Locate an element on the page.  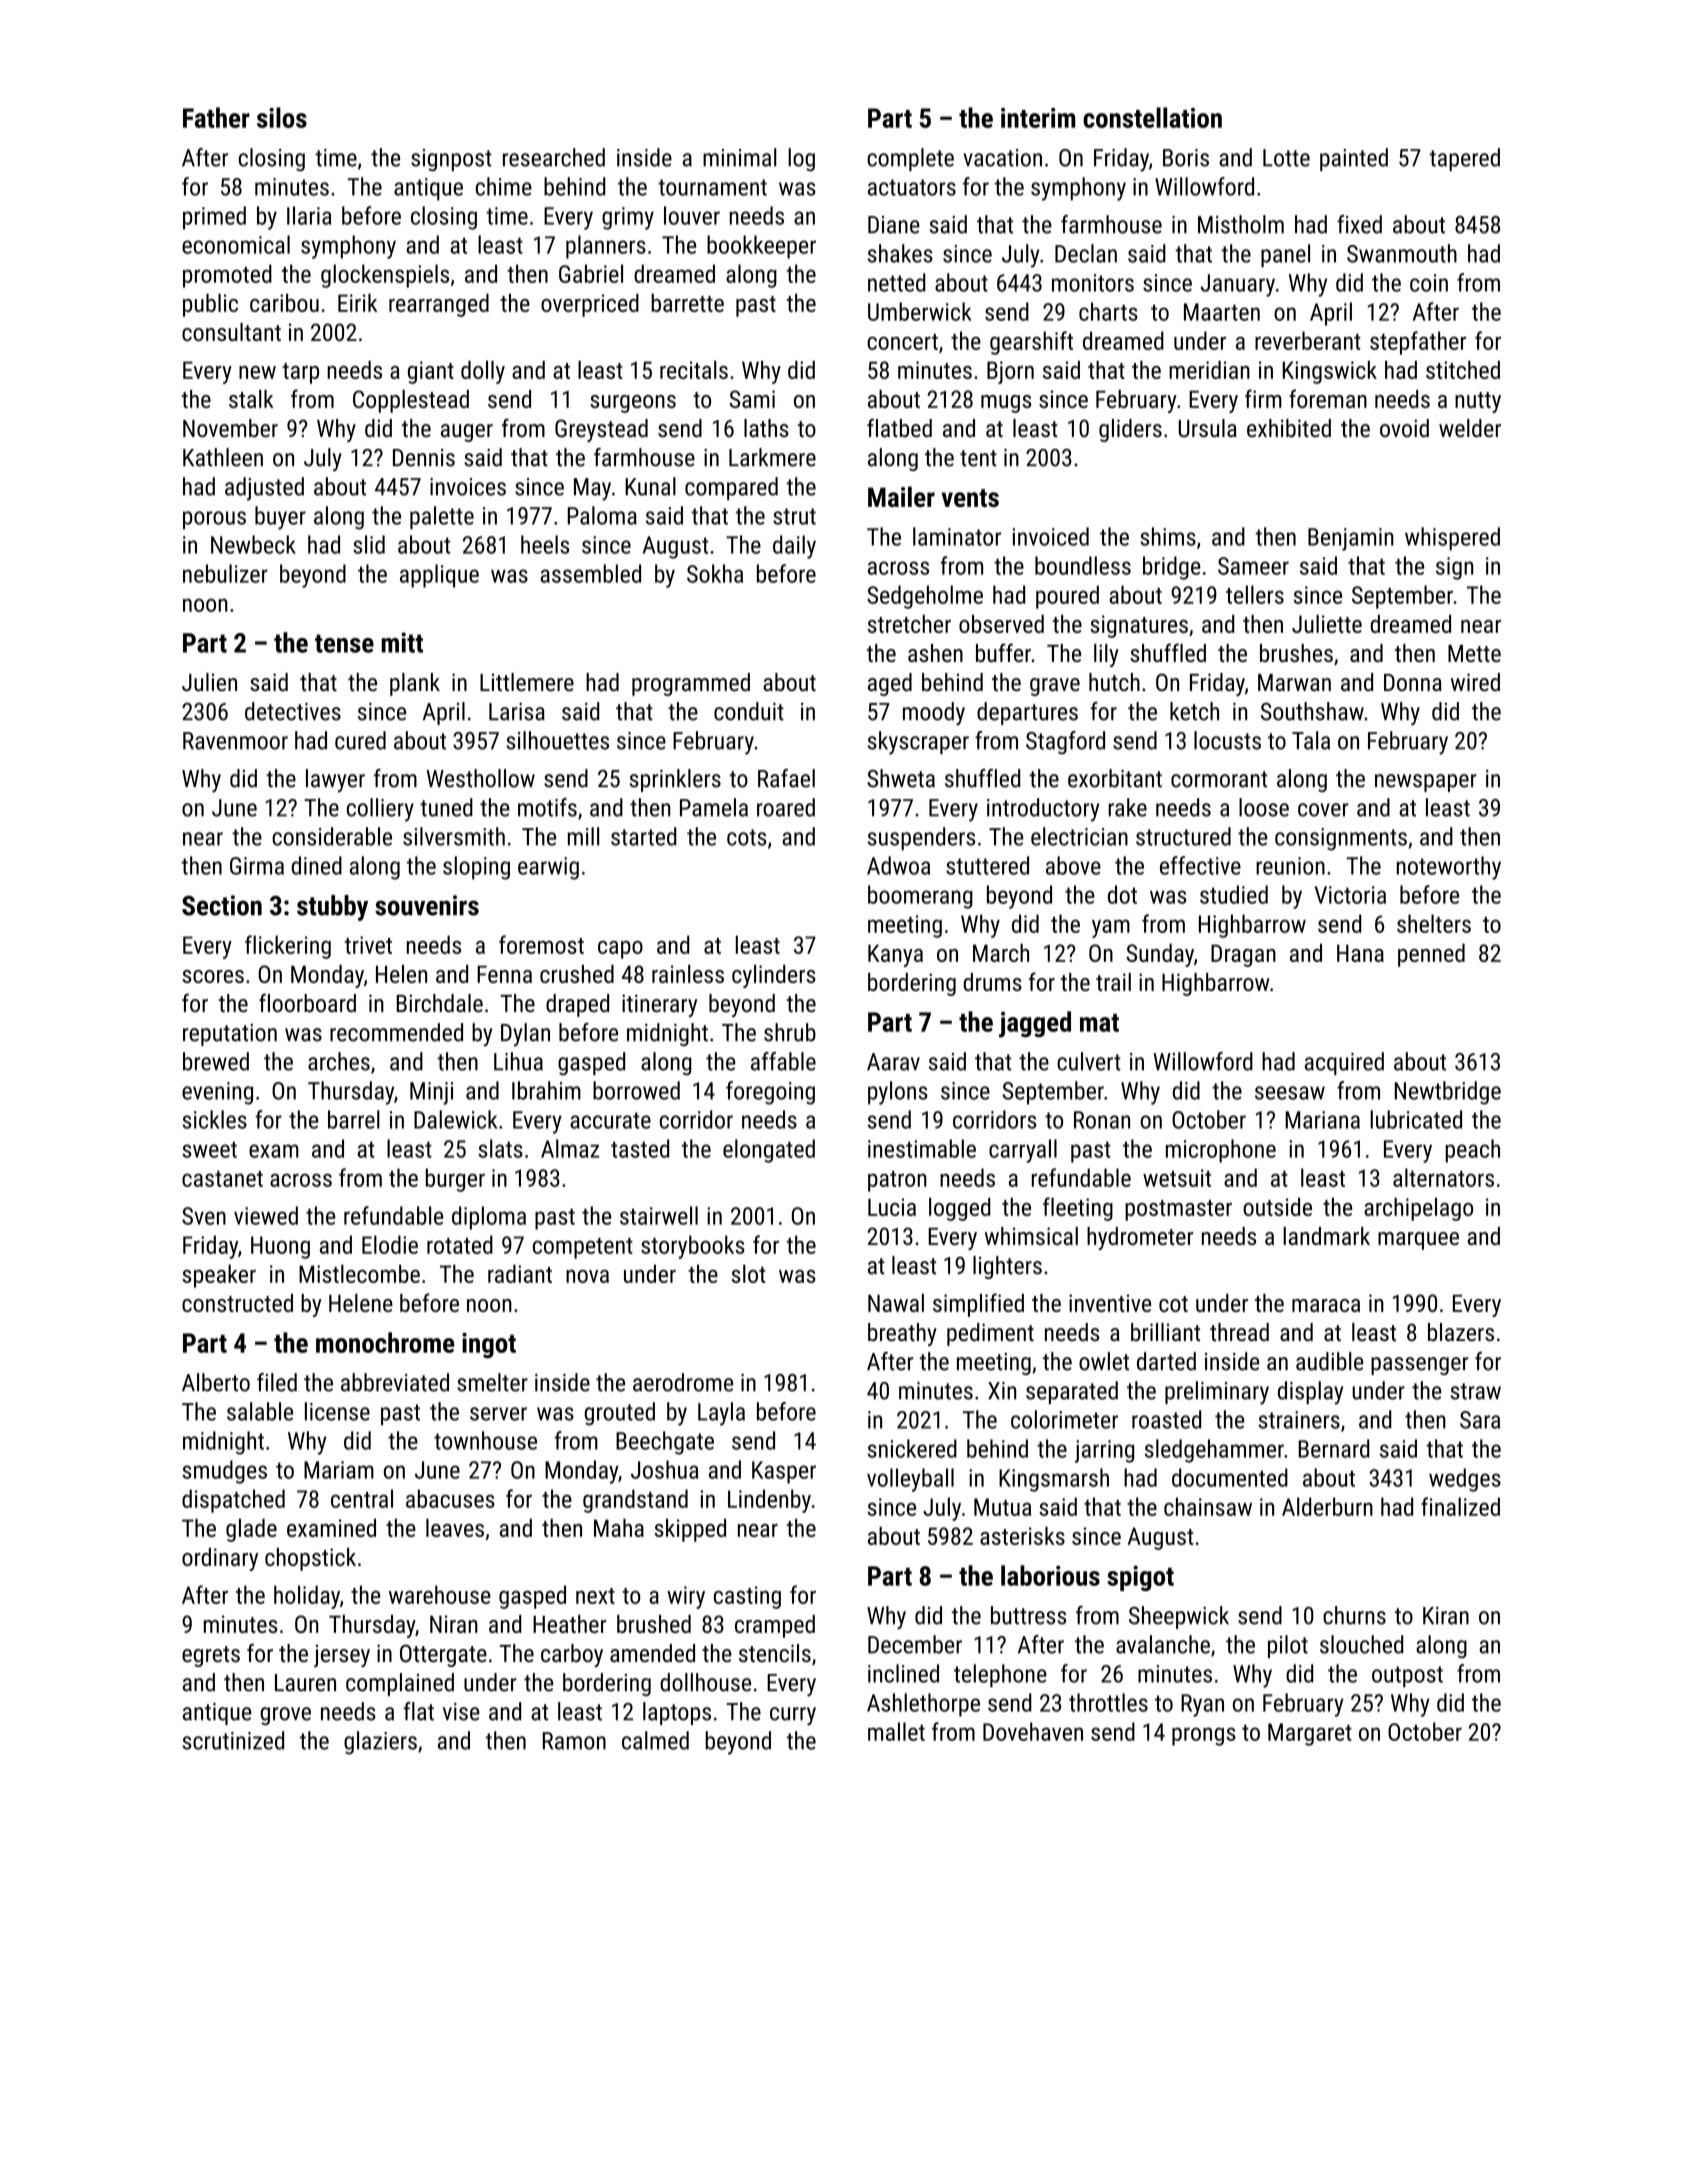
constellation is located at coordinates (1152, 117).
